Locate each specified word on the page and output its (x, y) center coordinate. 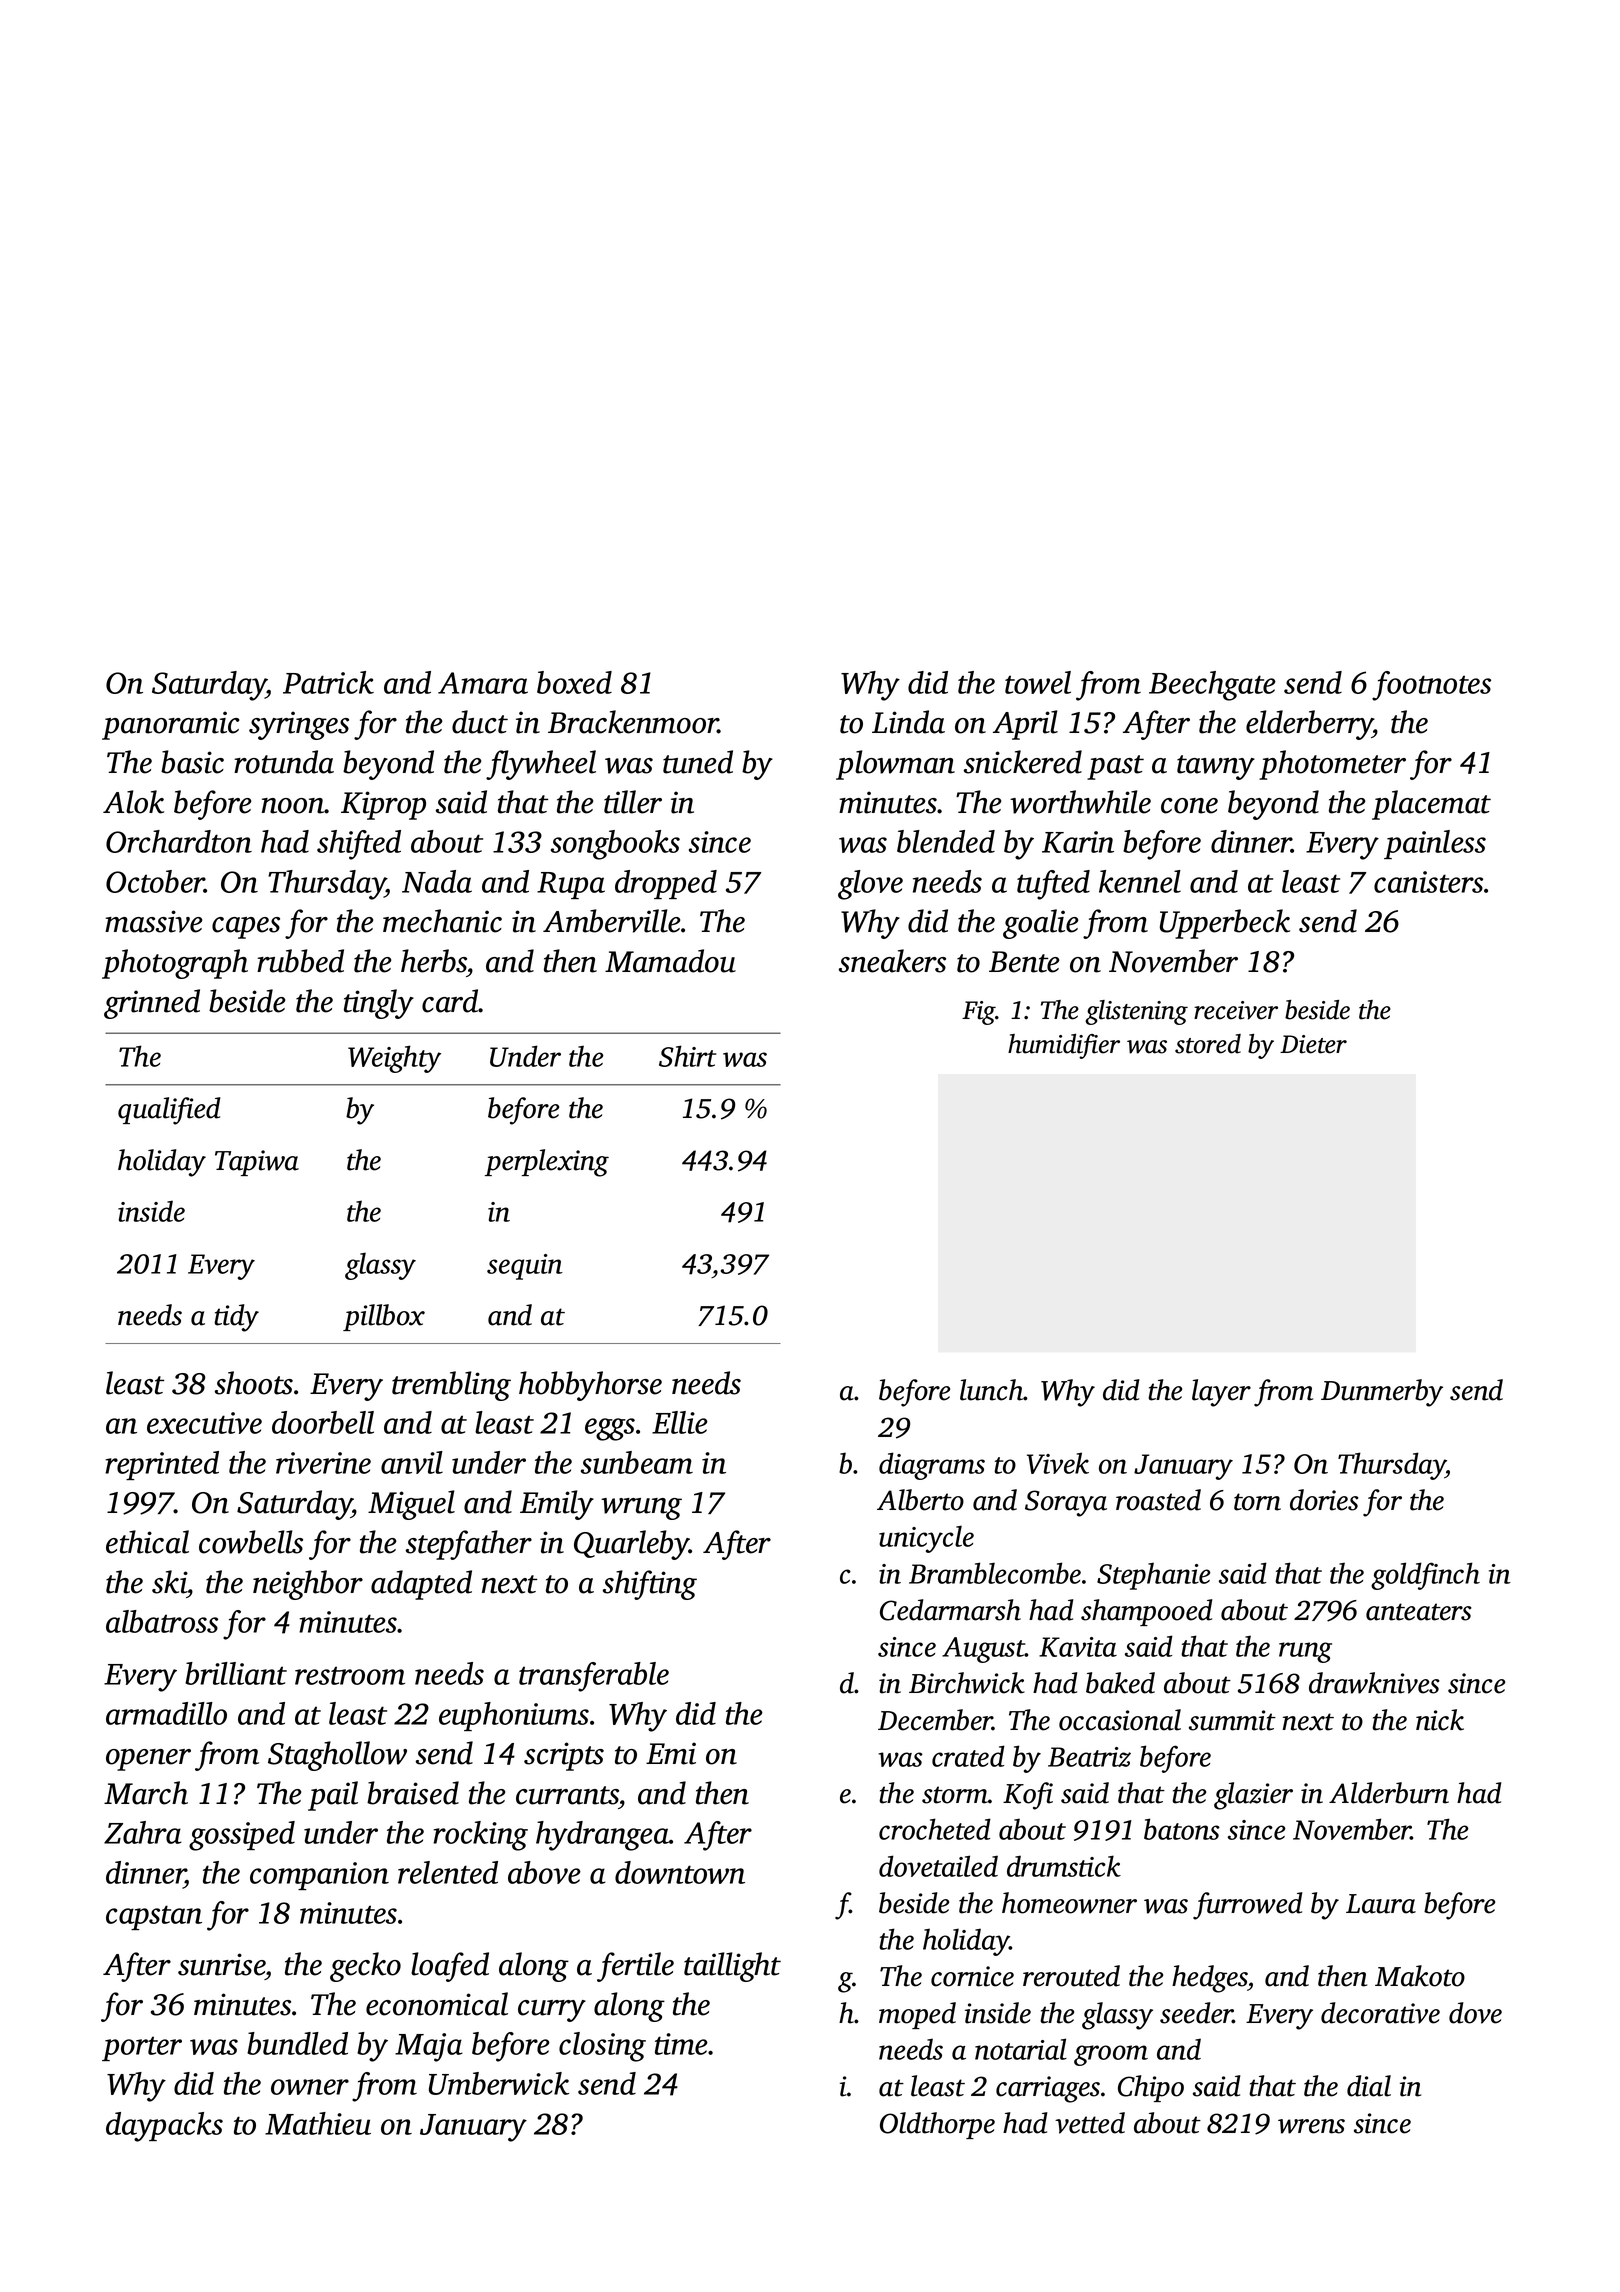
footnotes (1431, 686)
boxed (574, 682)
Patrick (328, 682)
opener (148, 1760)
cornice (972, 1976)
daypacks (164, 2127)
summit (1232, 1720)
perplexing (547, 1163)
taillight (732, 1967)
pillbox (384, 1317)
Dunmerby (1382, 1393)
